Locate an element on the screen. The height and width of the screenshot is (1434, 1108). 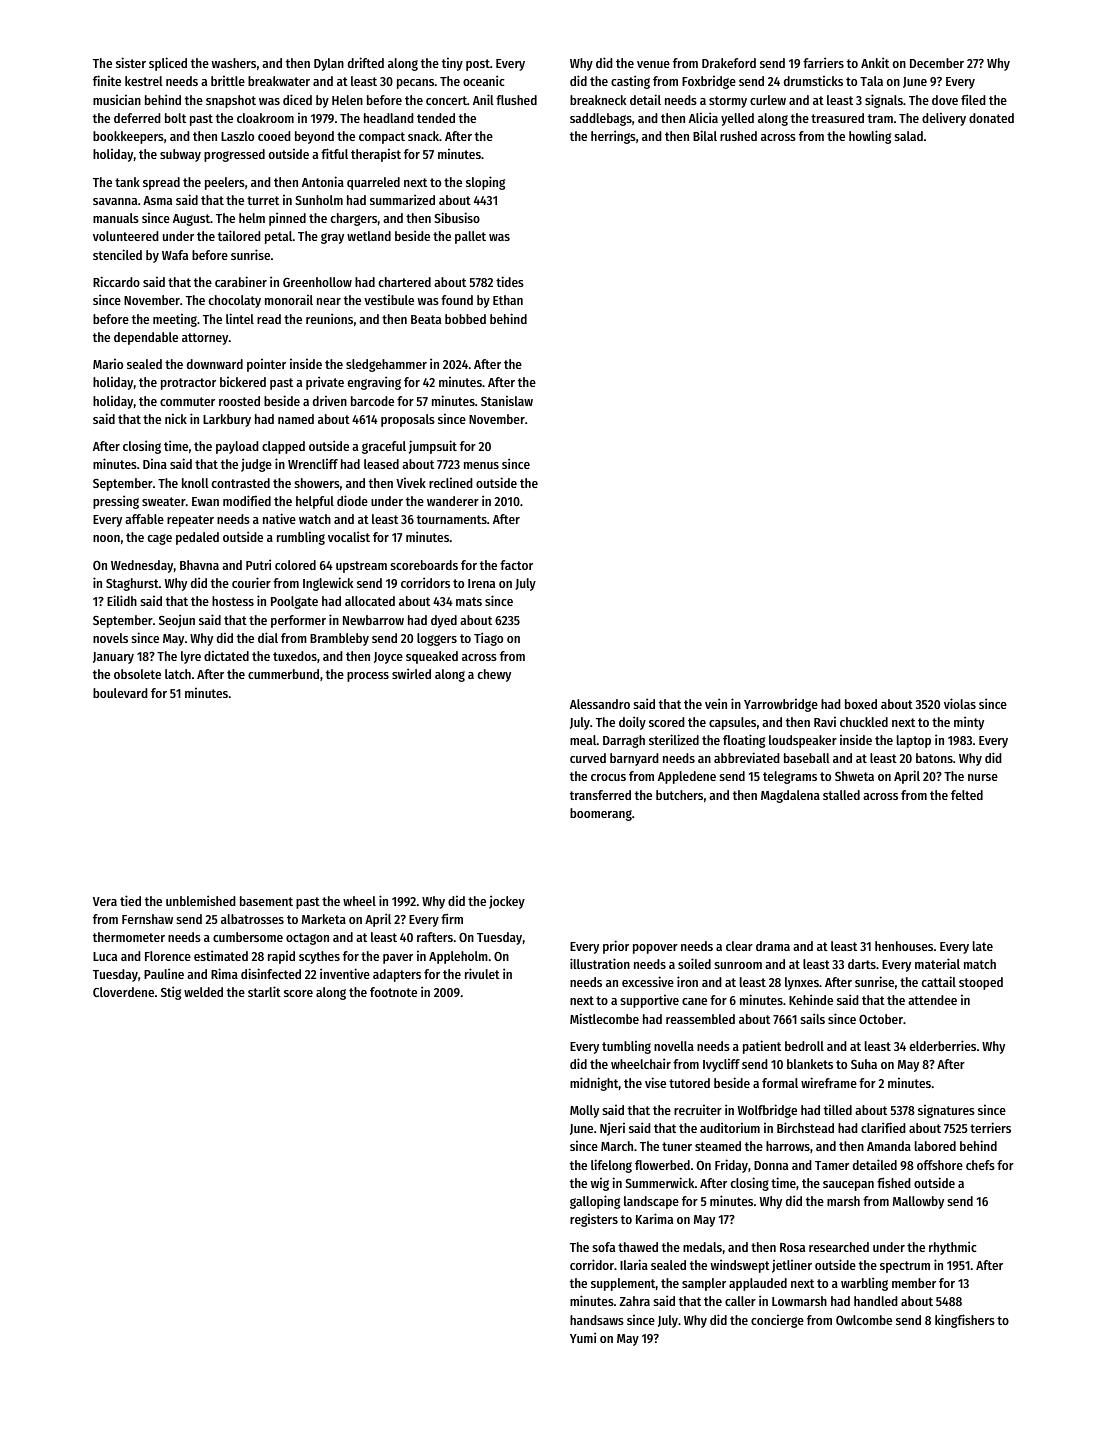
rushed is located at coordinates (738, 136).
